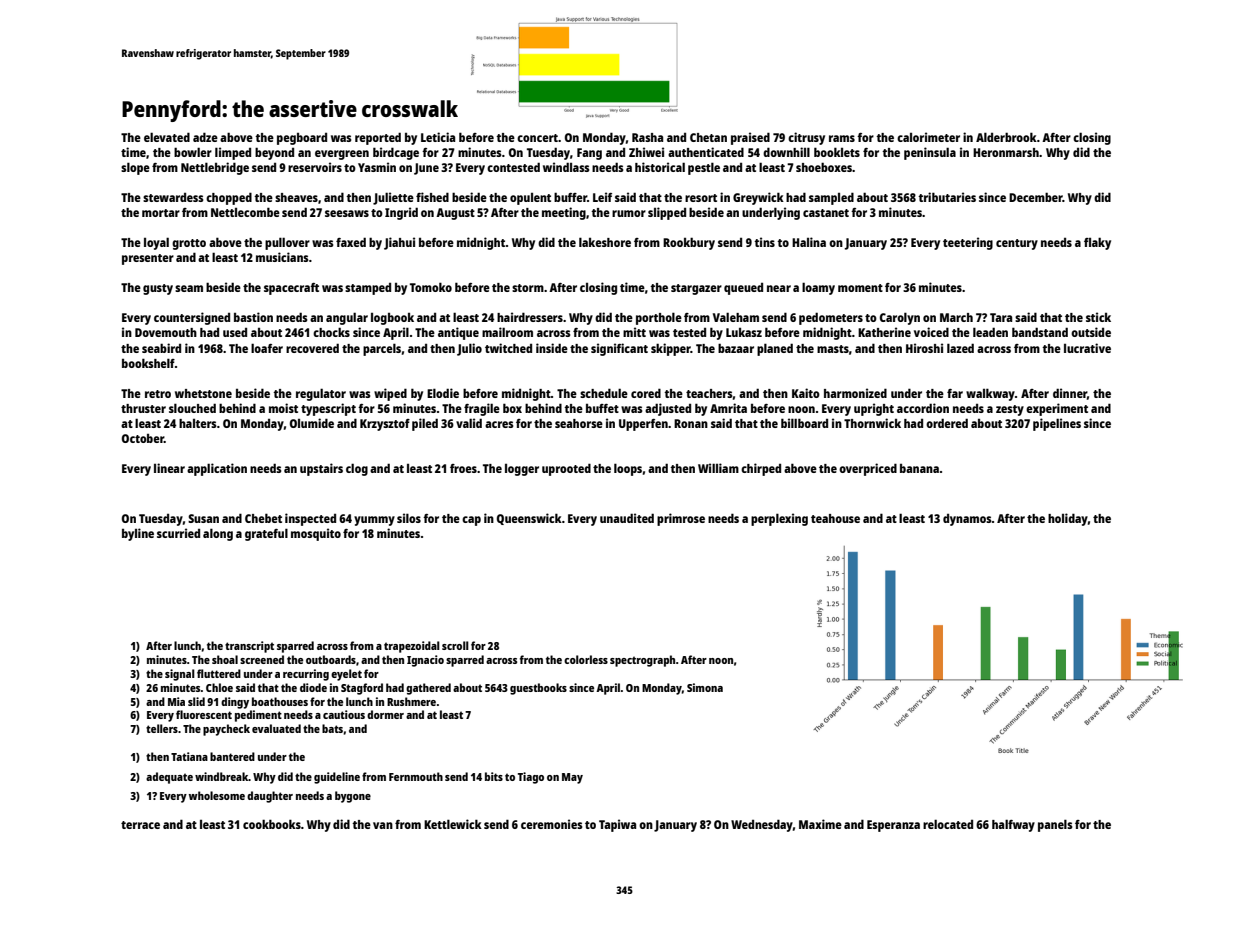 The height and width of the screenshot is (952, 1233). What do you see at coordinates (226, 730) in the screenshot?
I see `paycheck` at bounding box center [226, 730].
